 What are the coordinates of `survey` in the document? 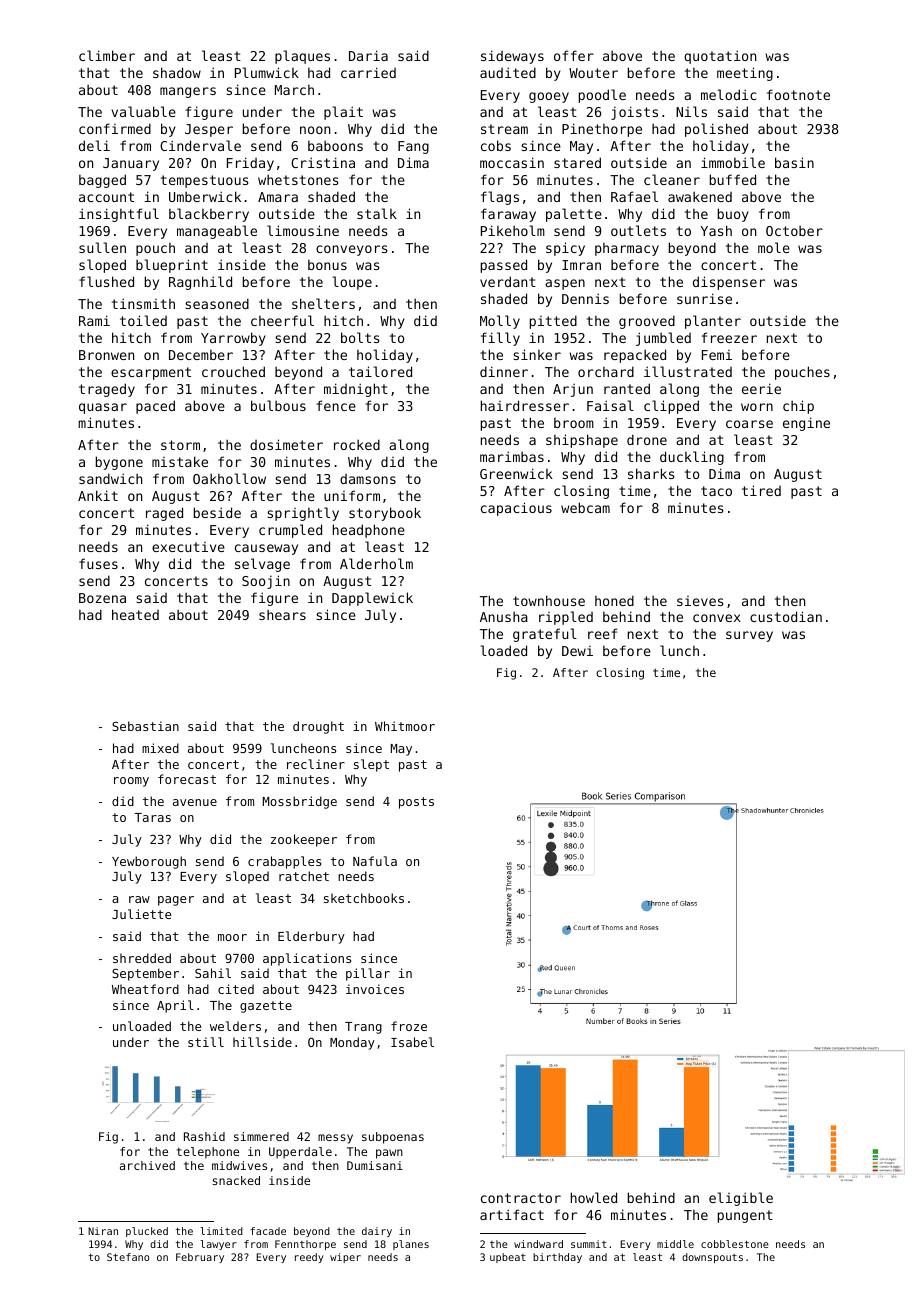 It's located at (749, 636).
